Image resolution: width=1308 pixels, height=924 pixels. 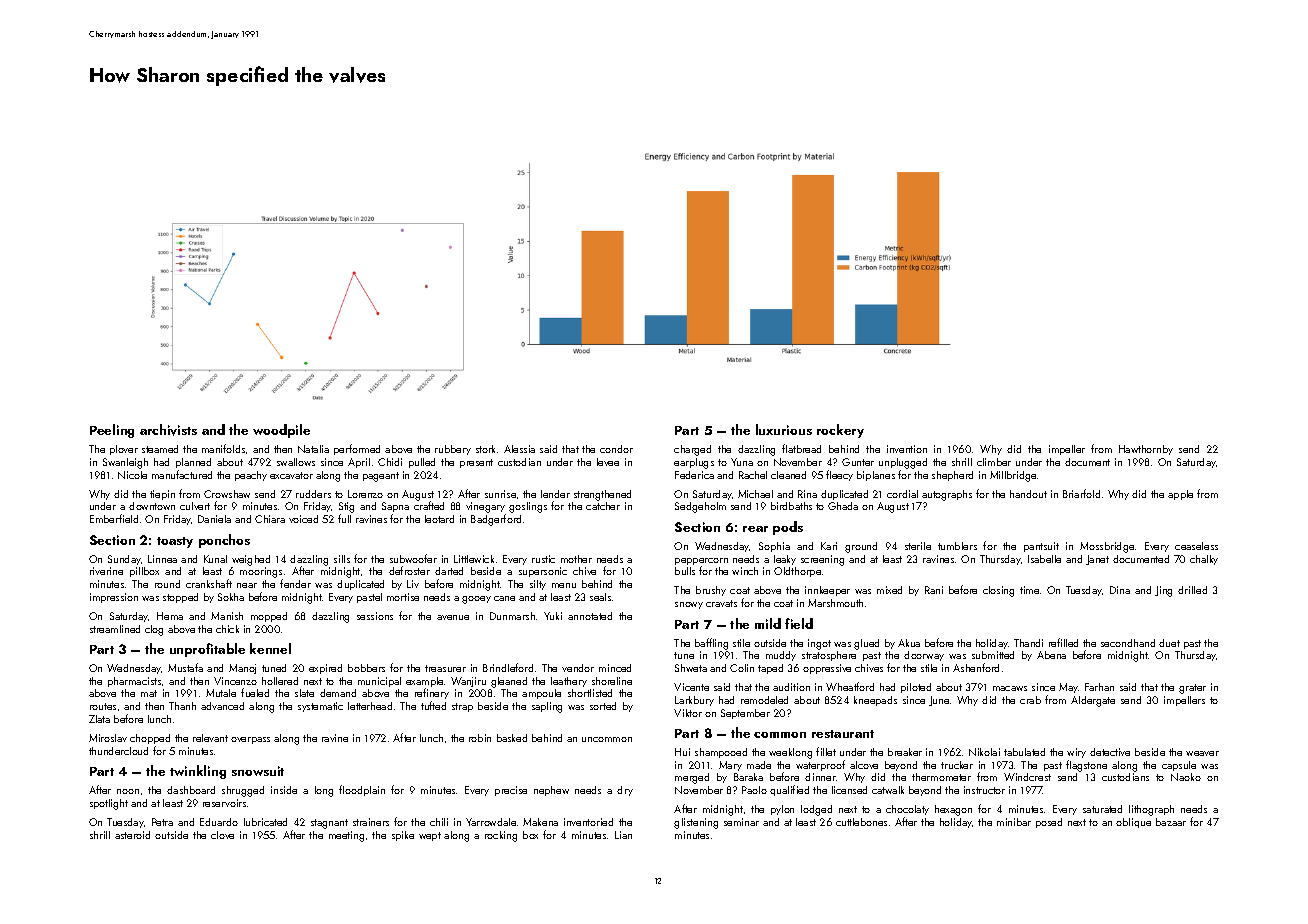 What do you see at coordinates (840, 431) in the image?
I see `rockery` at bounding box center [840, 431].
